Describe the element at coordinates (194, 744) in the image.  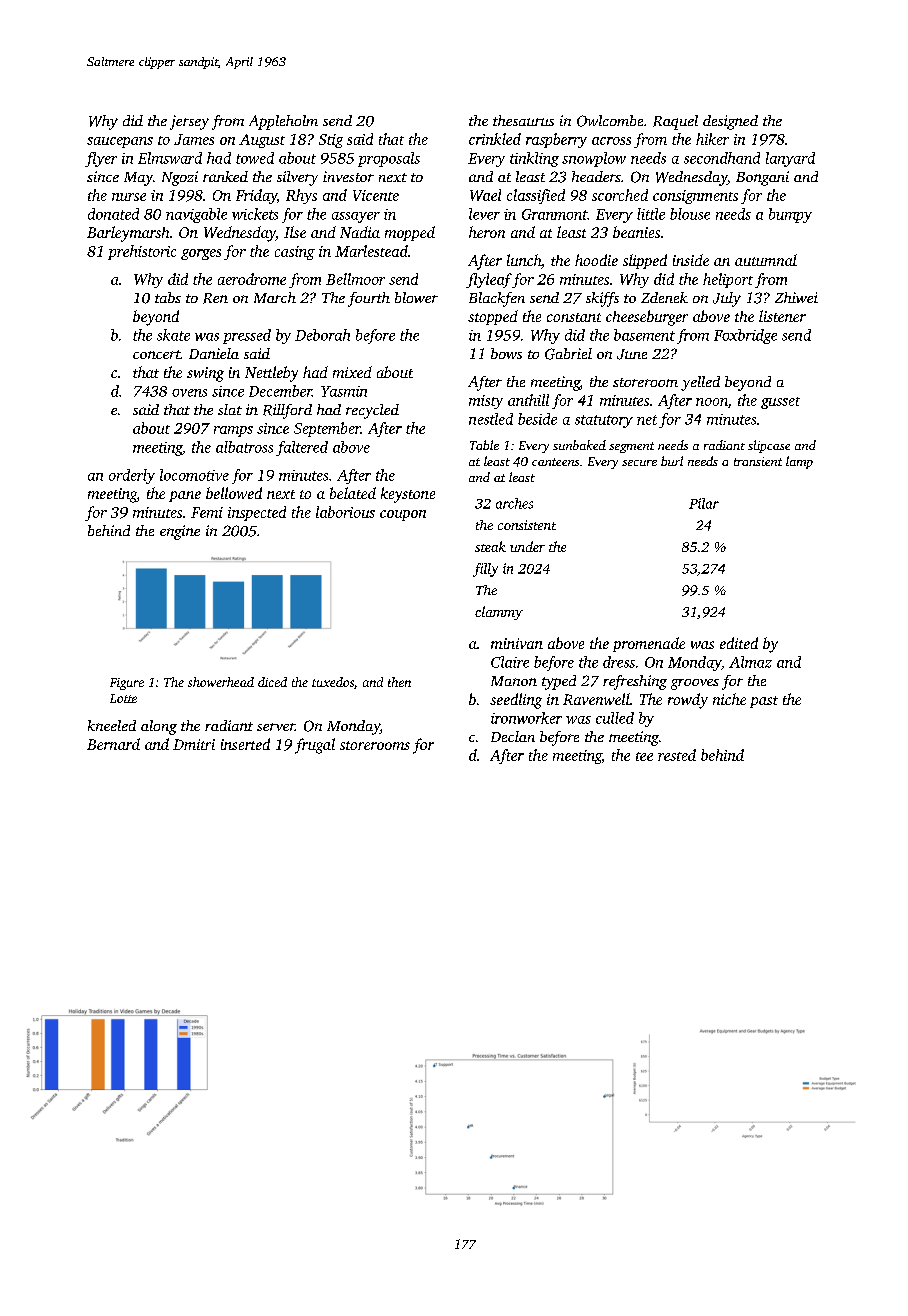
I see `Dmitri` at that location.
